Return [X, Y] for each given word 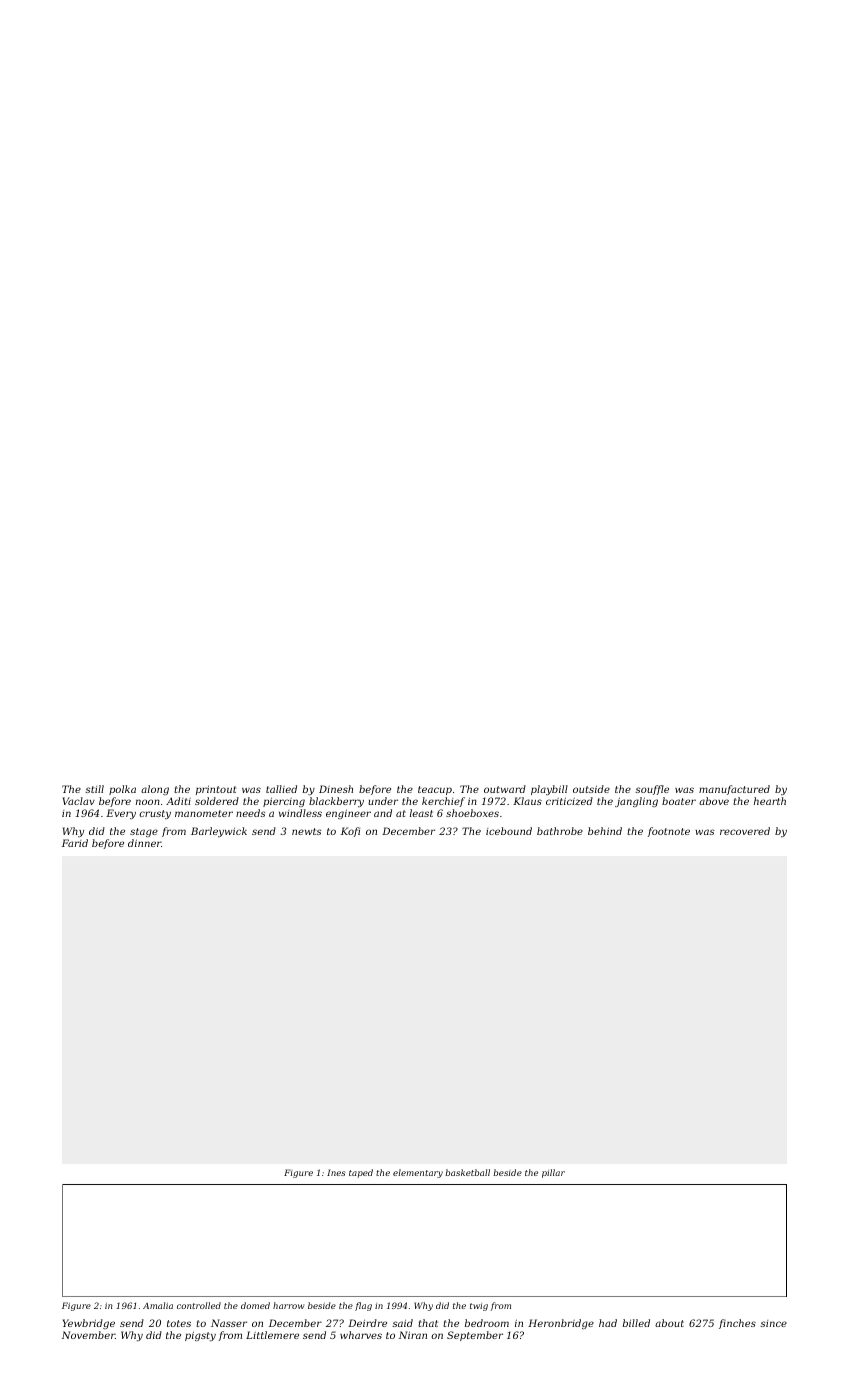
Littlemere [272, 1335]
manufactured [734, 790]
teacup [435, 790]
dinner [144, 843]
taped [361, 1173]
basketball [467, 1172]
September [475, 1336]
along [155, 790]
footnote [669, 832]
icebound [509, 831]
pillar [553, 1173]
